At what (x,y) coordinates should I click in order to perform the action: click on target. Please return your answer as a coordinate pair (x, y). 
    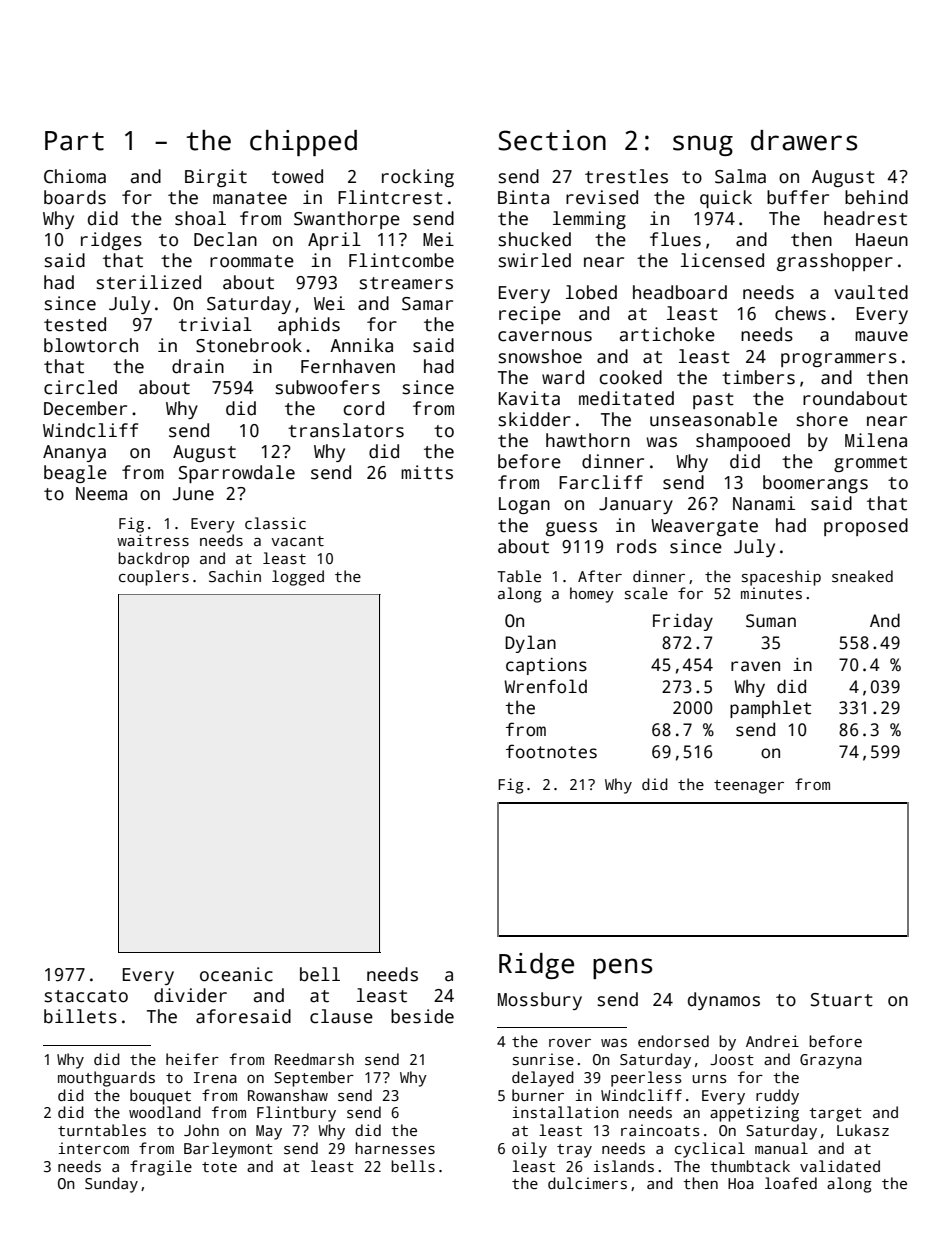
    Looking at the image, I should click on (835, 1115).
